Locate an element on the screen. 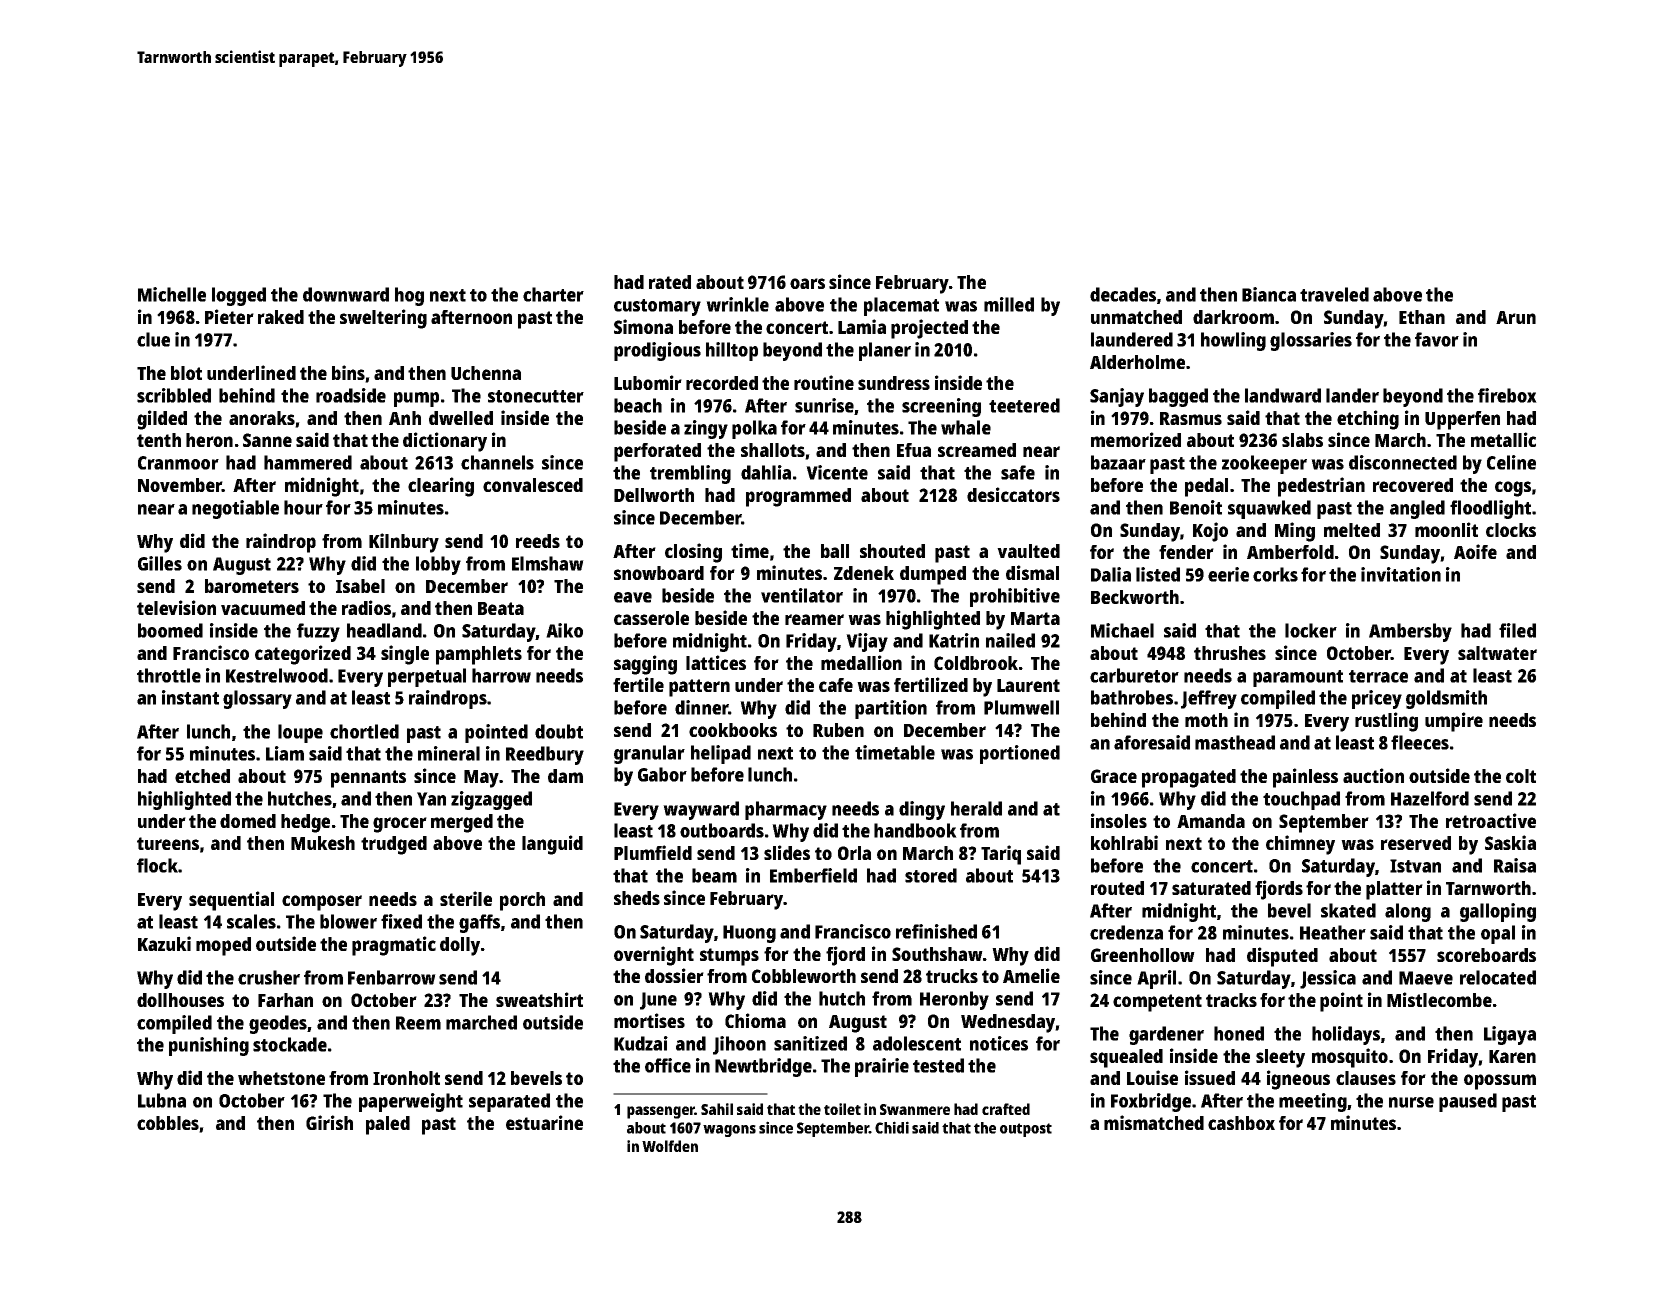 The width and height of the screenshot is (1674, 1294). zigzagged is located at coordinates (491, 800).
